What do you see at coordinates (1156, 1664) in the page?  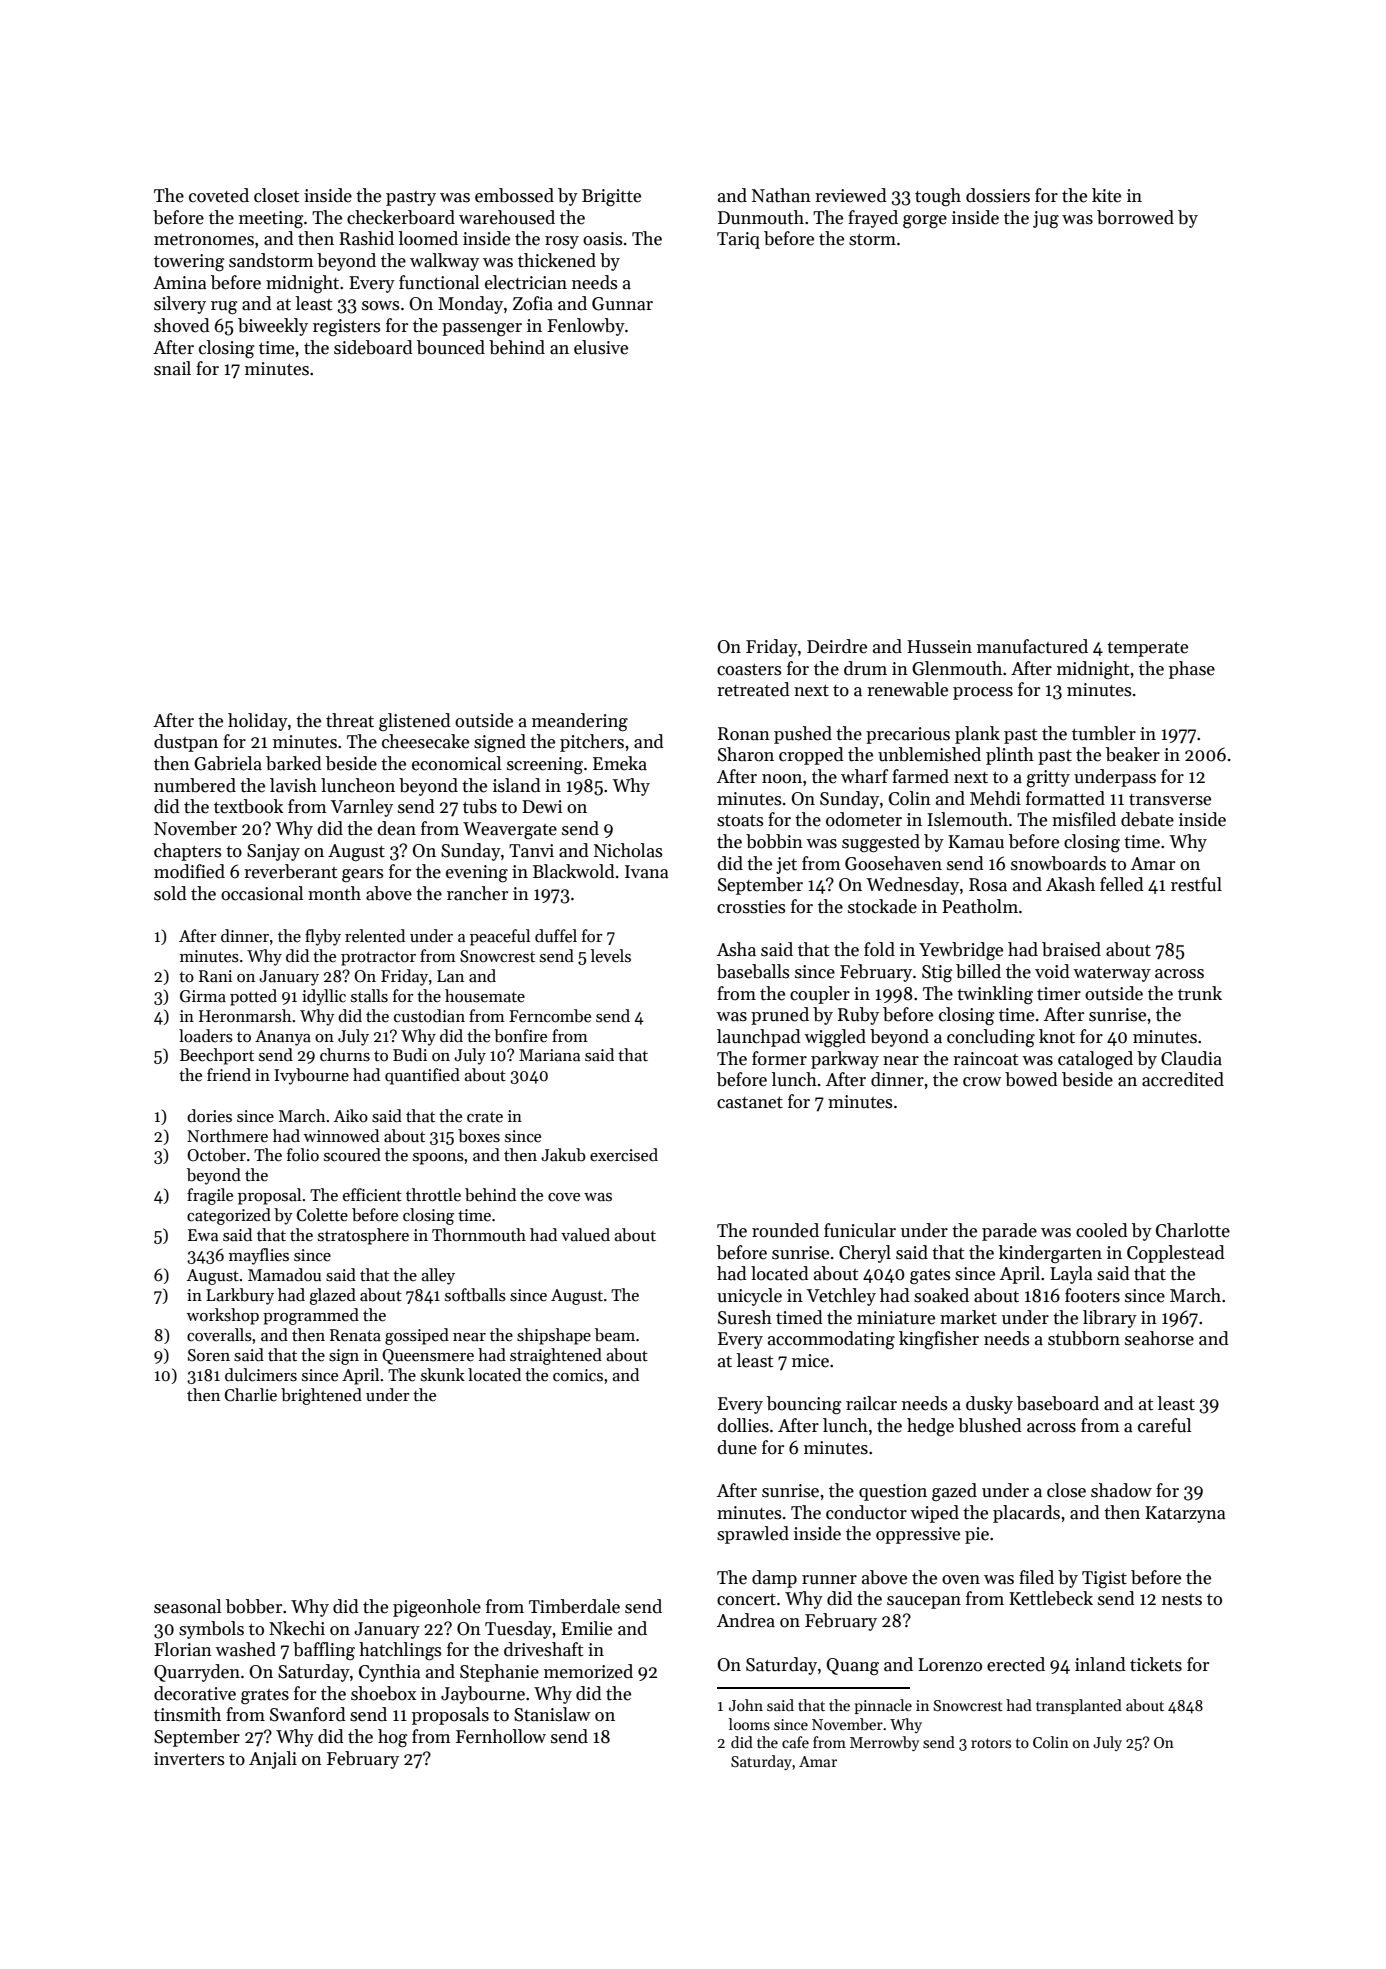 I see `tickets` at bounding box center [1156, 1664].
